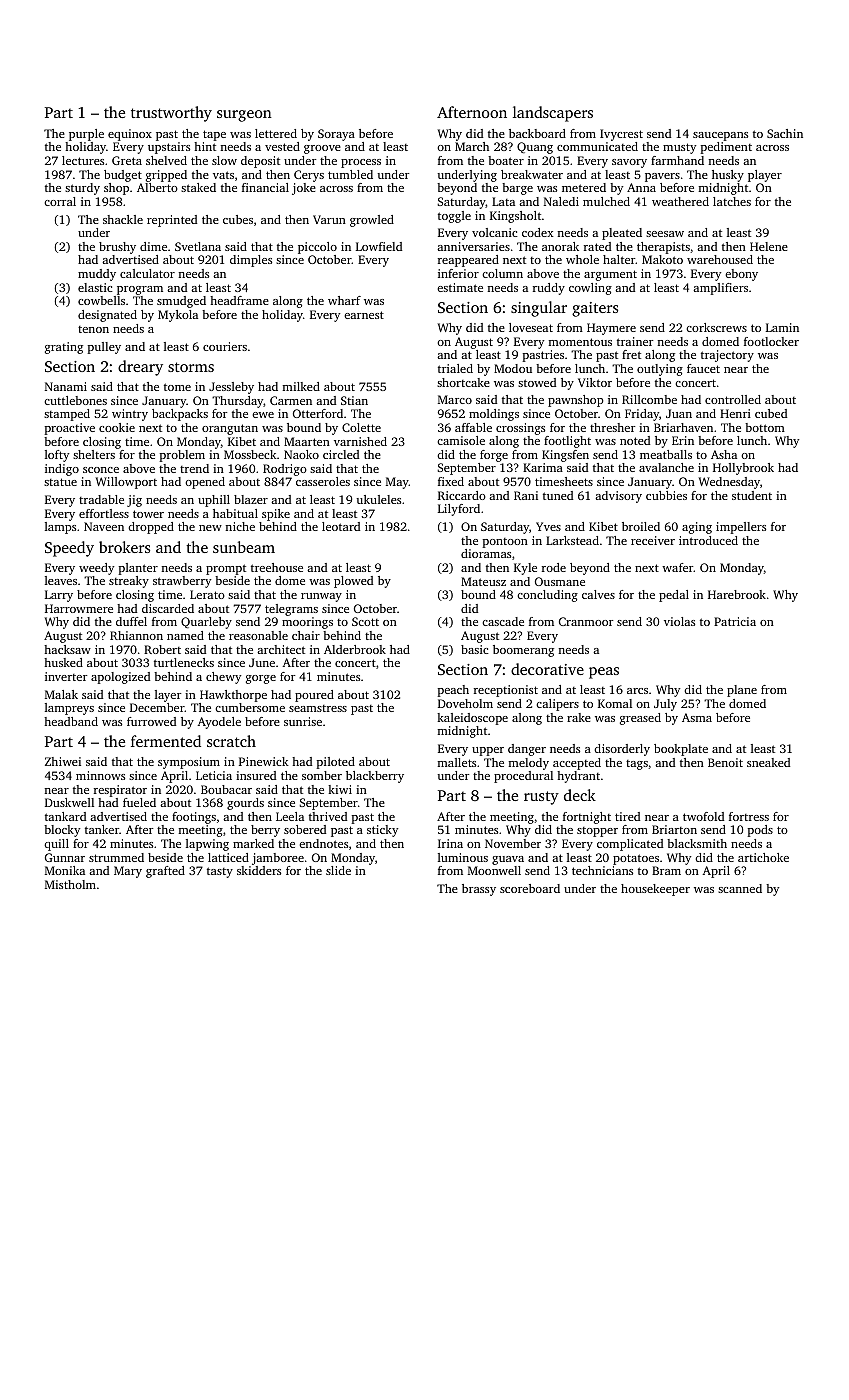  I want to click on Henri, so click(735, 413).
